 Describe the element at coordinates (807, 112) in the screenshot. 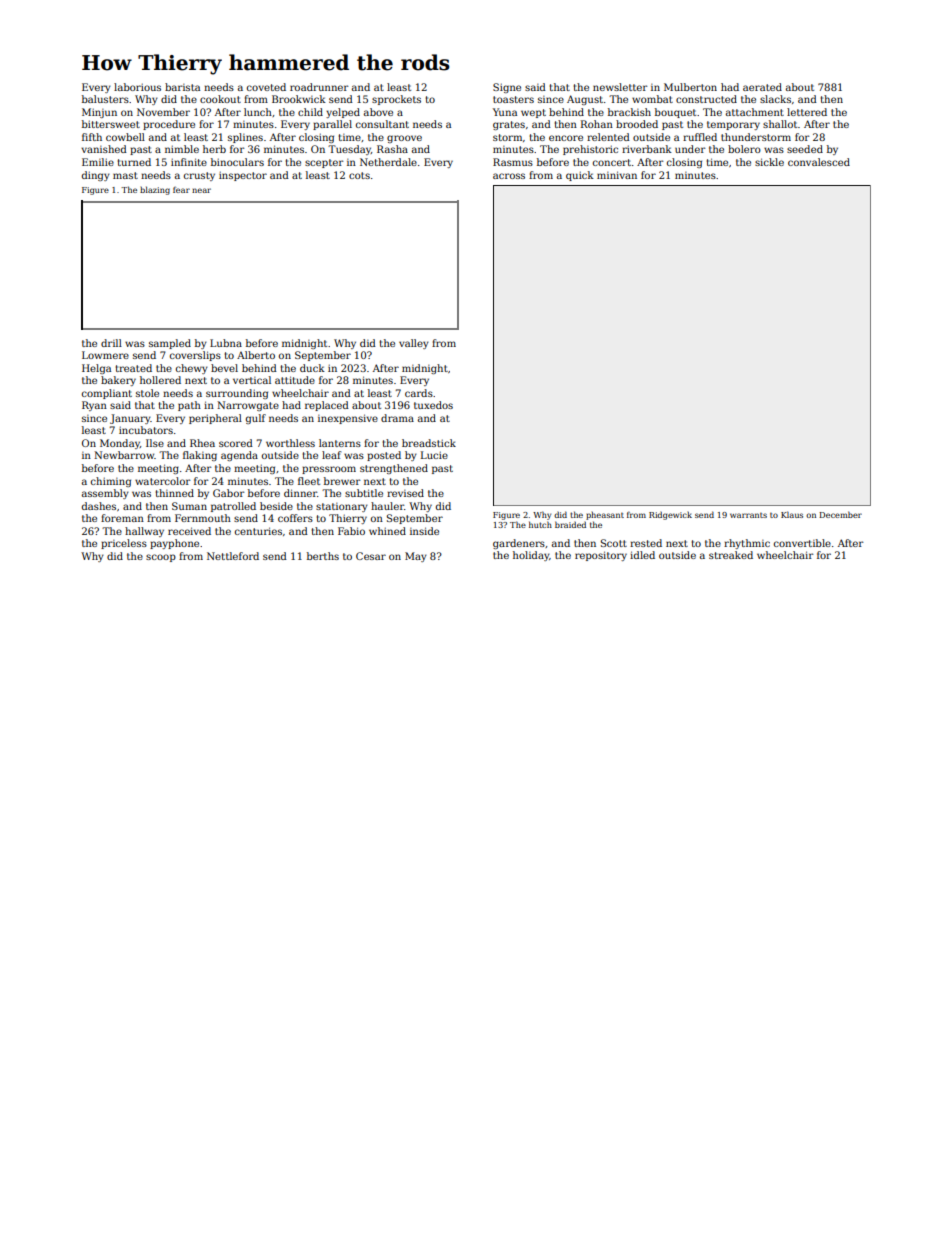

I see `lettered` at that location.
